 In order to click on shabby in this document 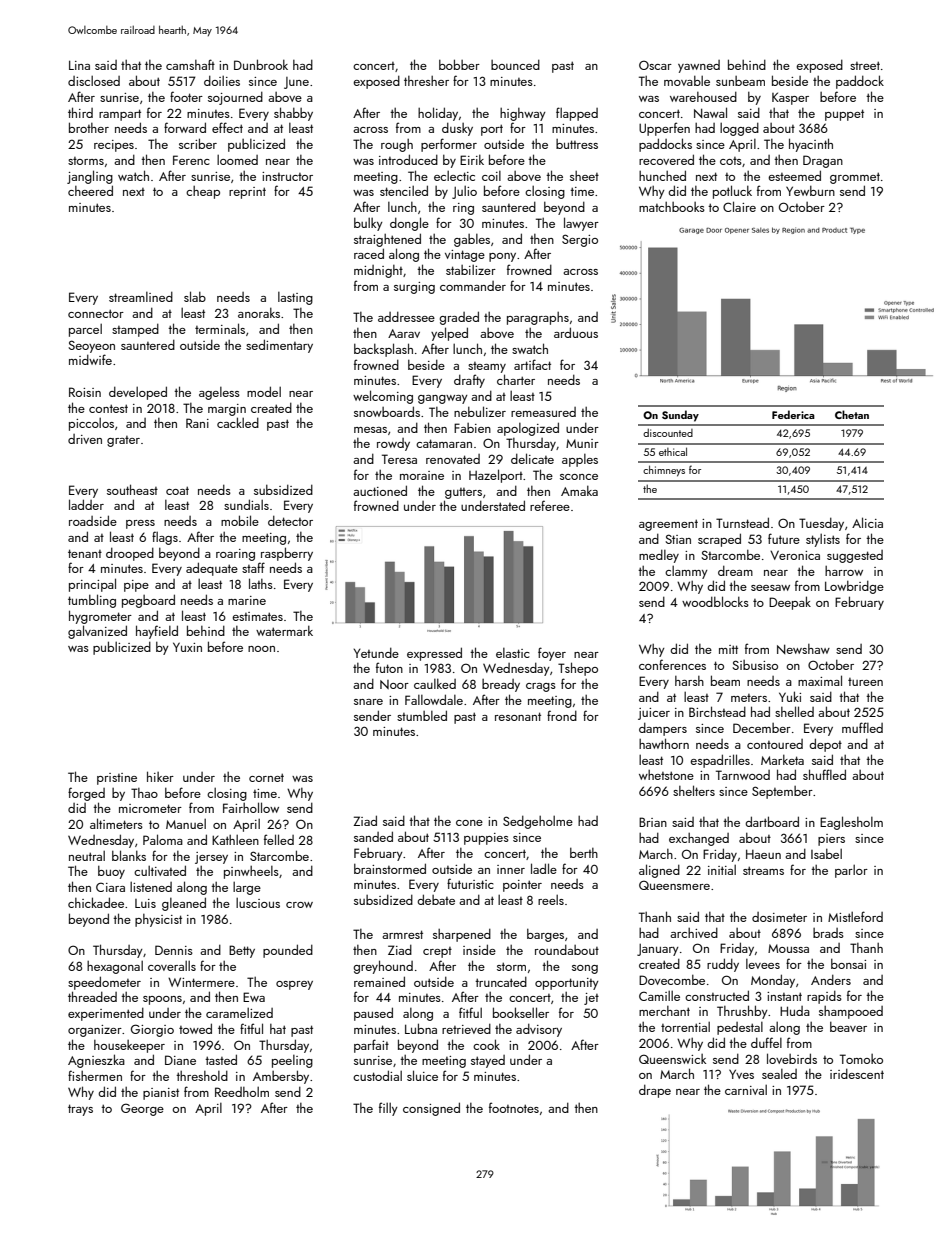, I will do `click(293, 114)`.
